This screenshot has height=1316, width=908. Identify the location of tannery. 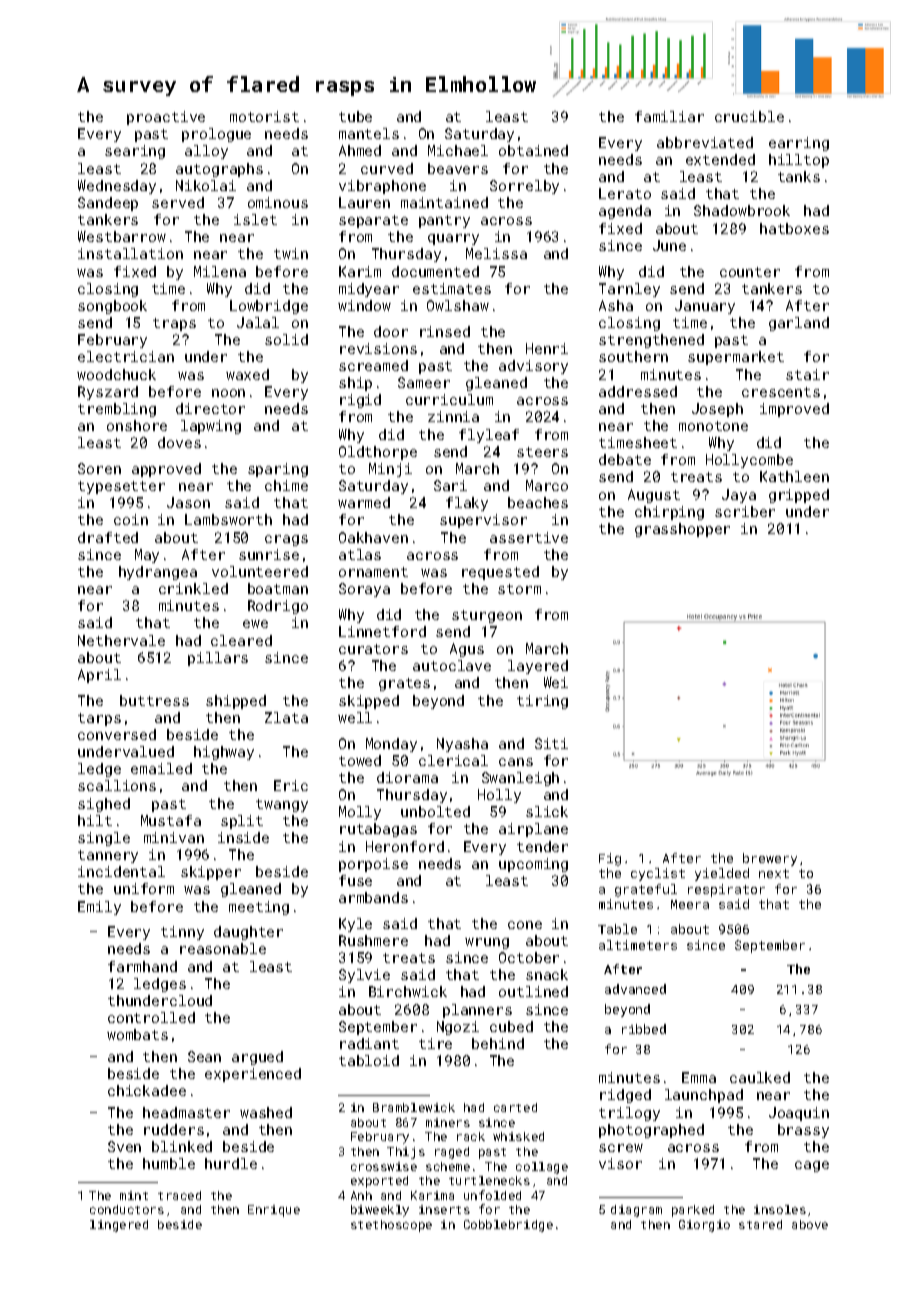
(108, 856).
